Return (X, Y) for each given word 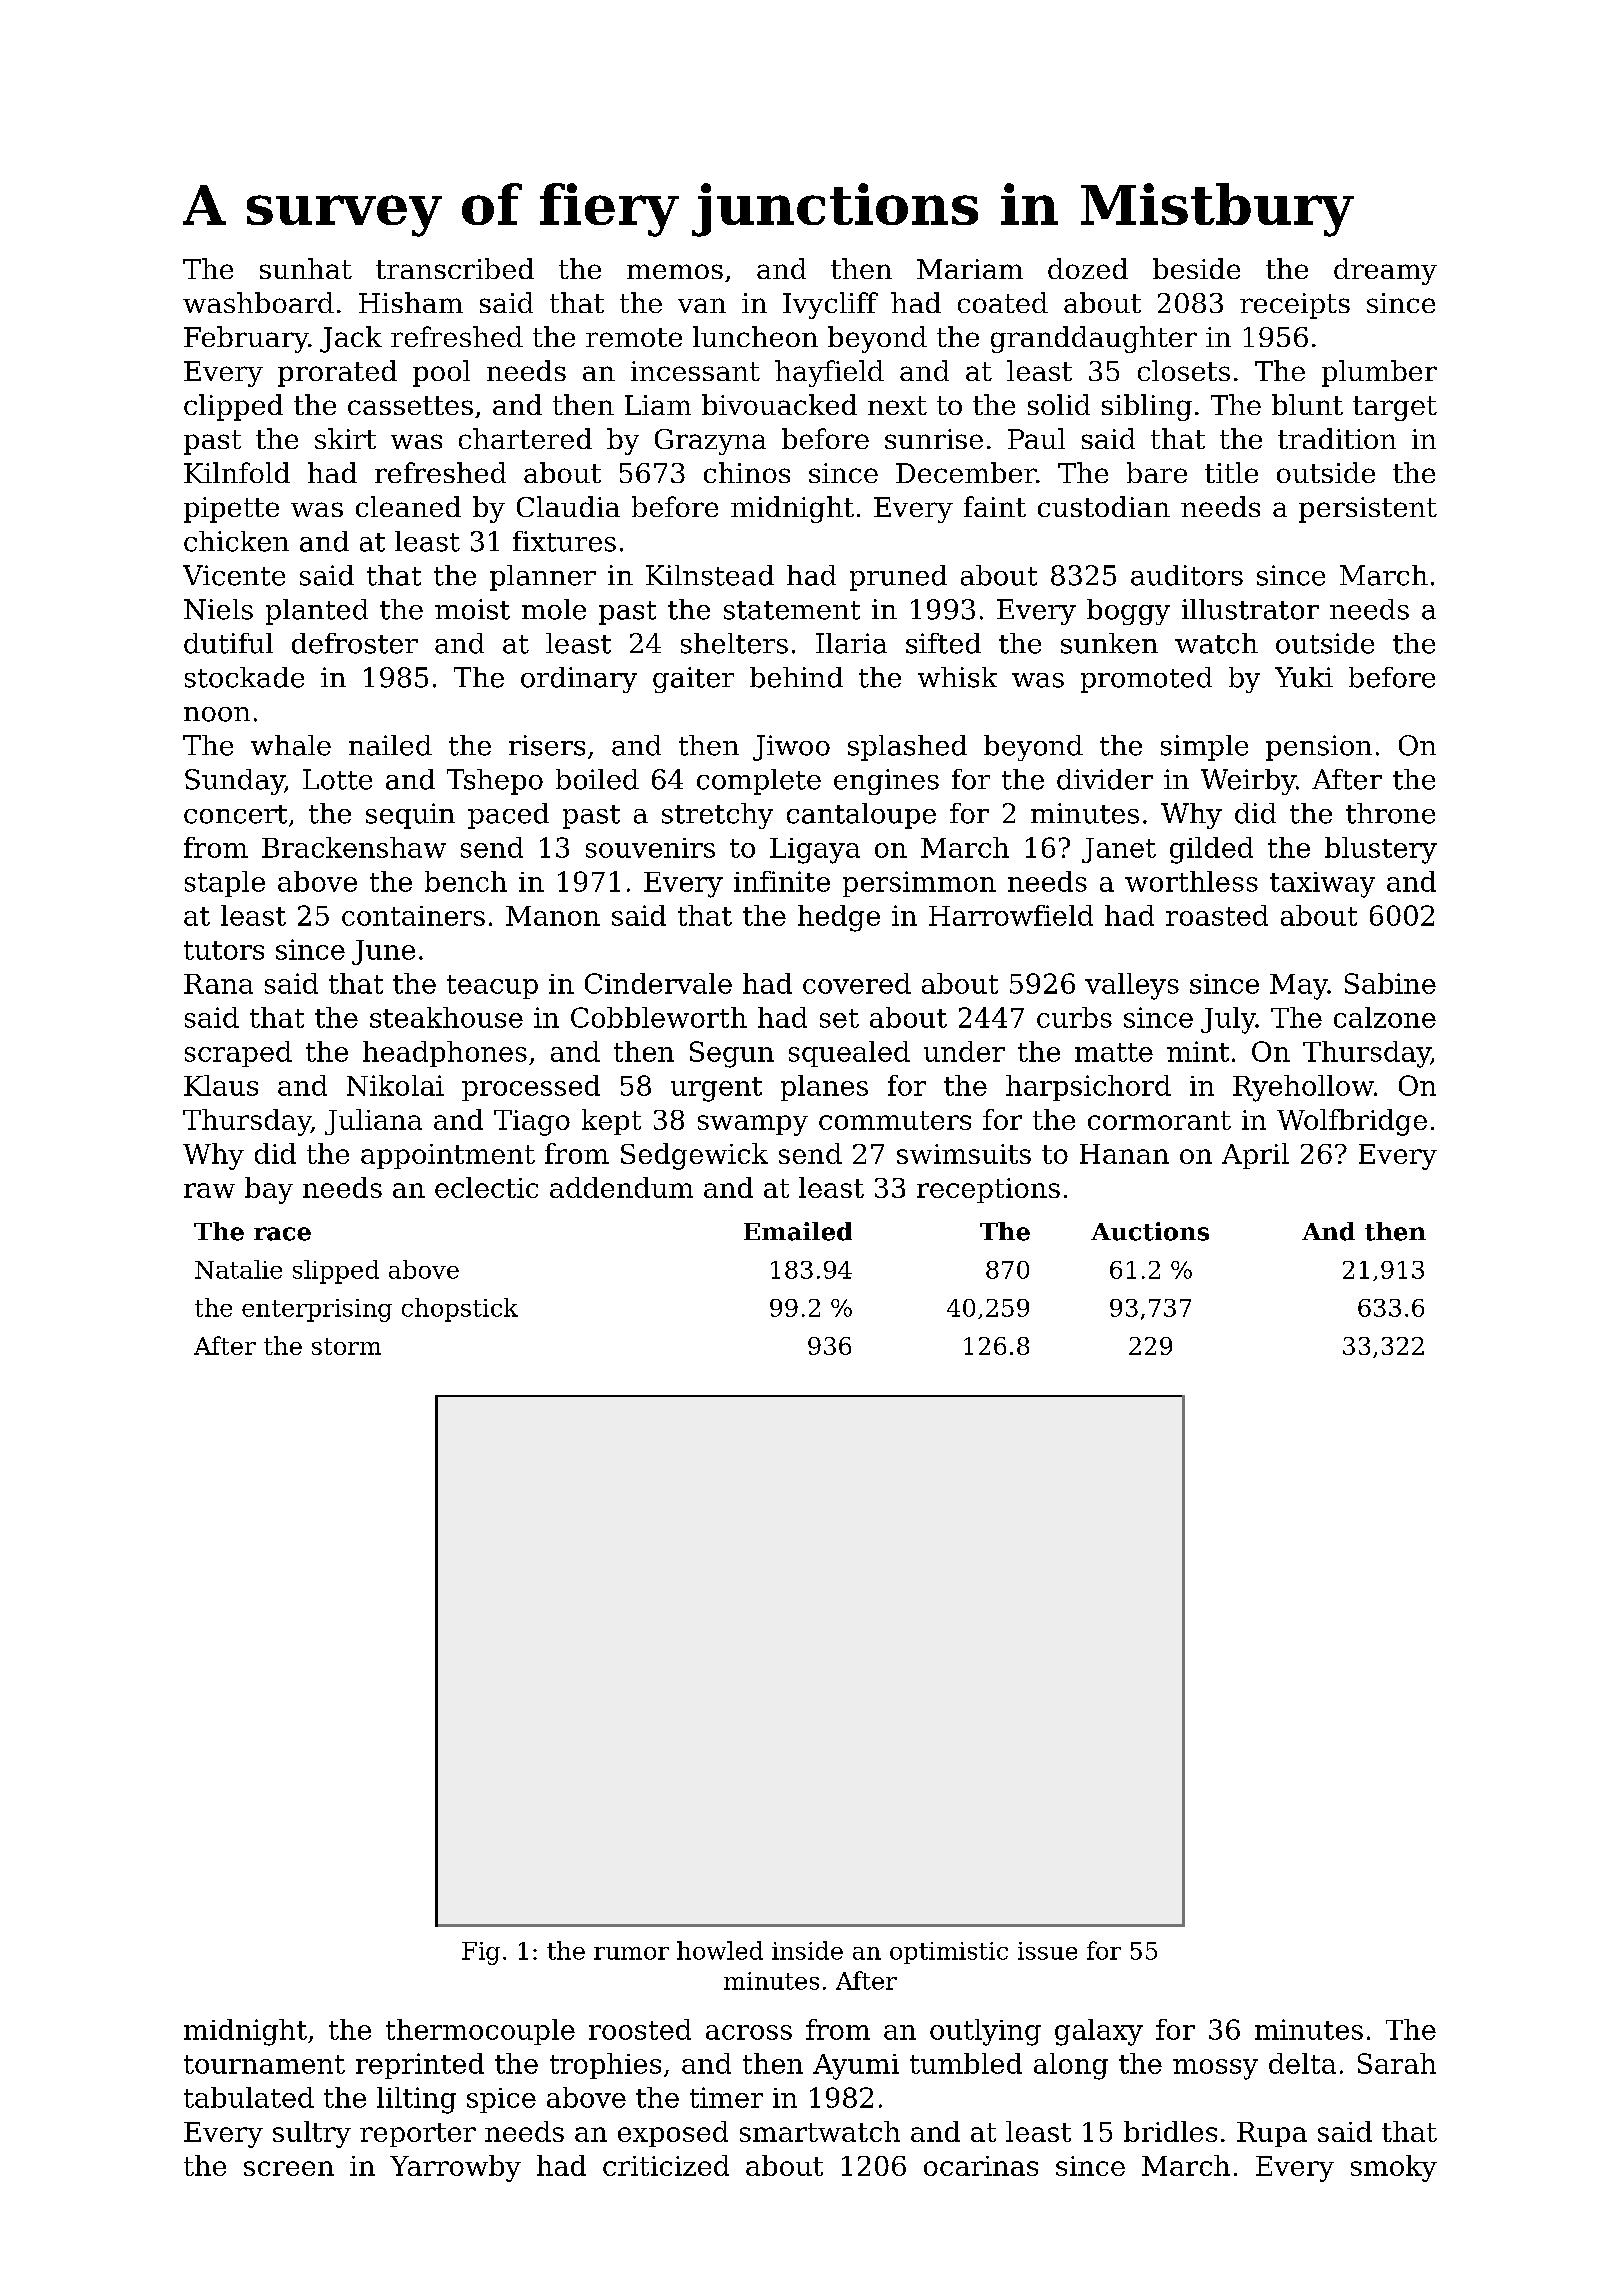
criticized (666, 2165)
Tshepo (495, 782)
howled (720, 1950)
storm (346, 1346)
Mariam (970, 269)
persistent (1368, 510)
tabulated (249, 2097)
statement (792, 610)
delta (1302, 2063)
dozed (1088, 268)
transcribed (455, 268)
